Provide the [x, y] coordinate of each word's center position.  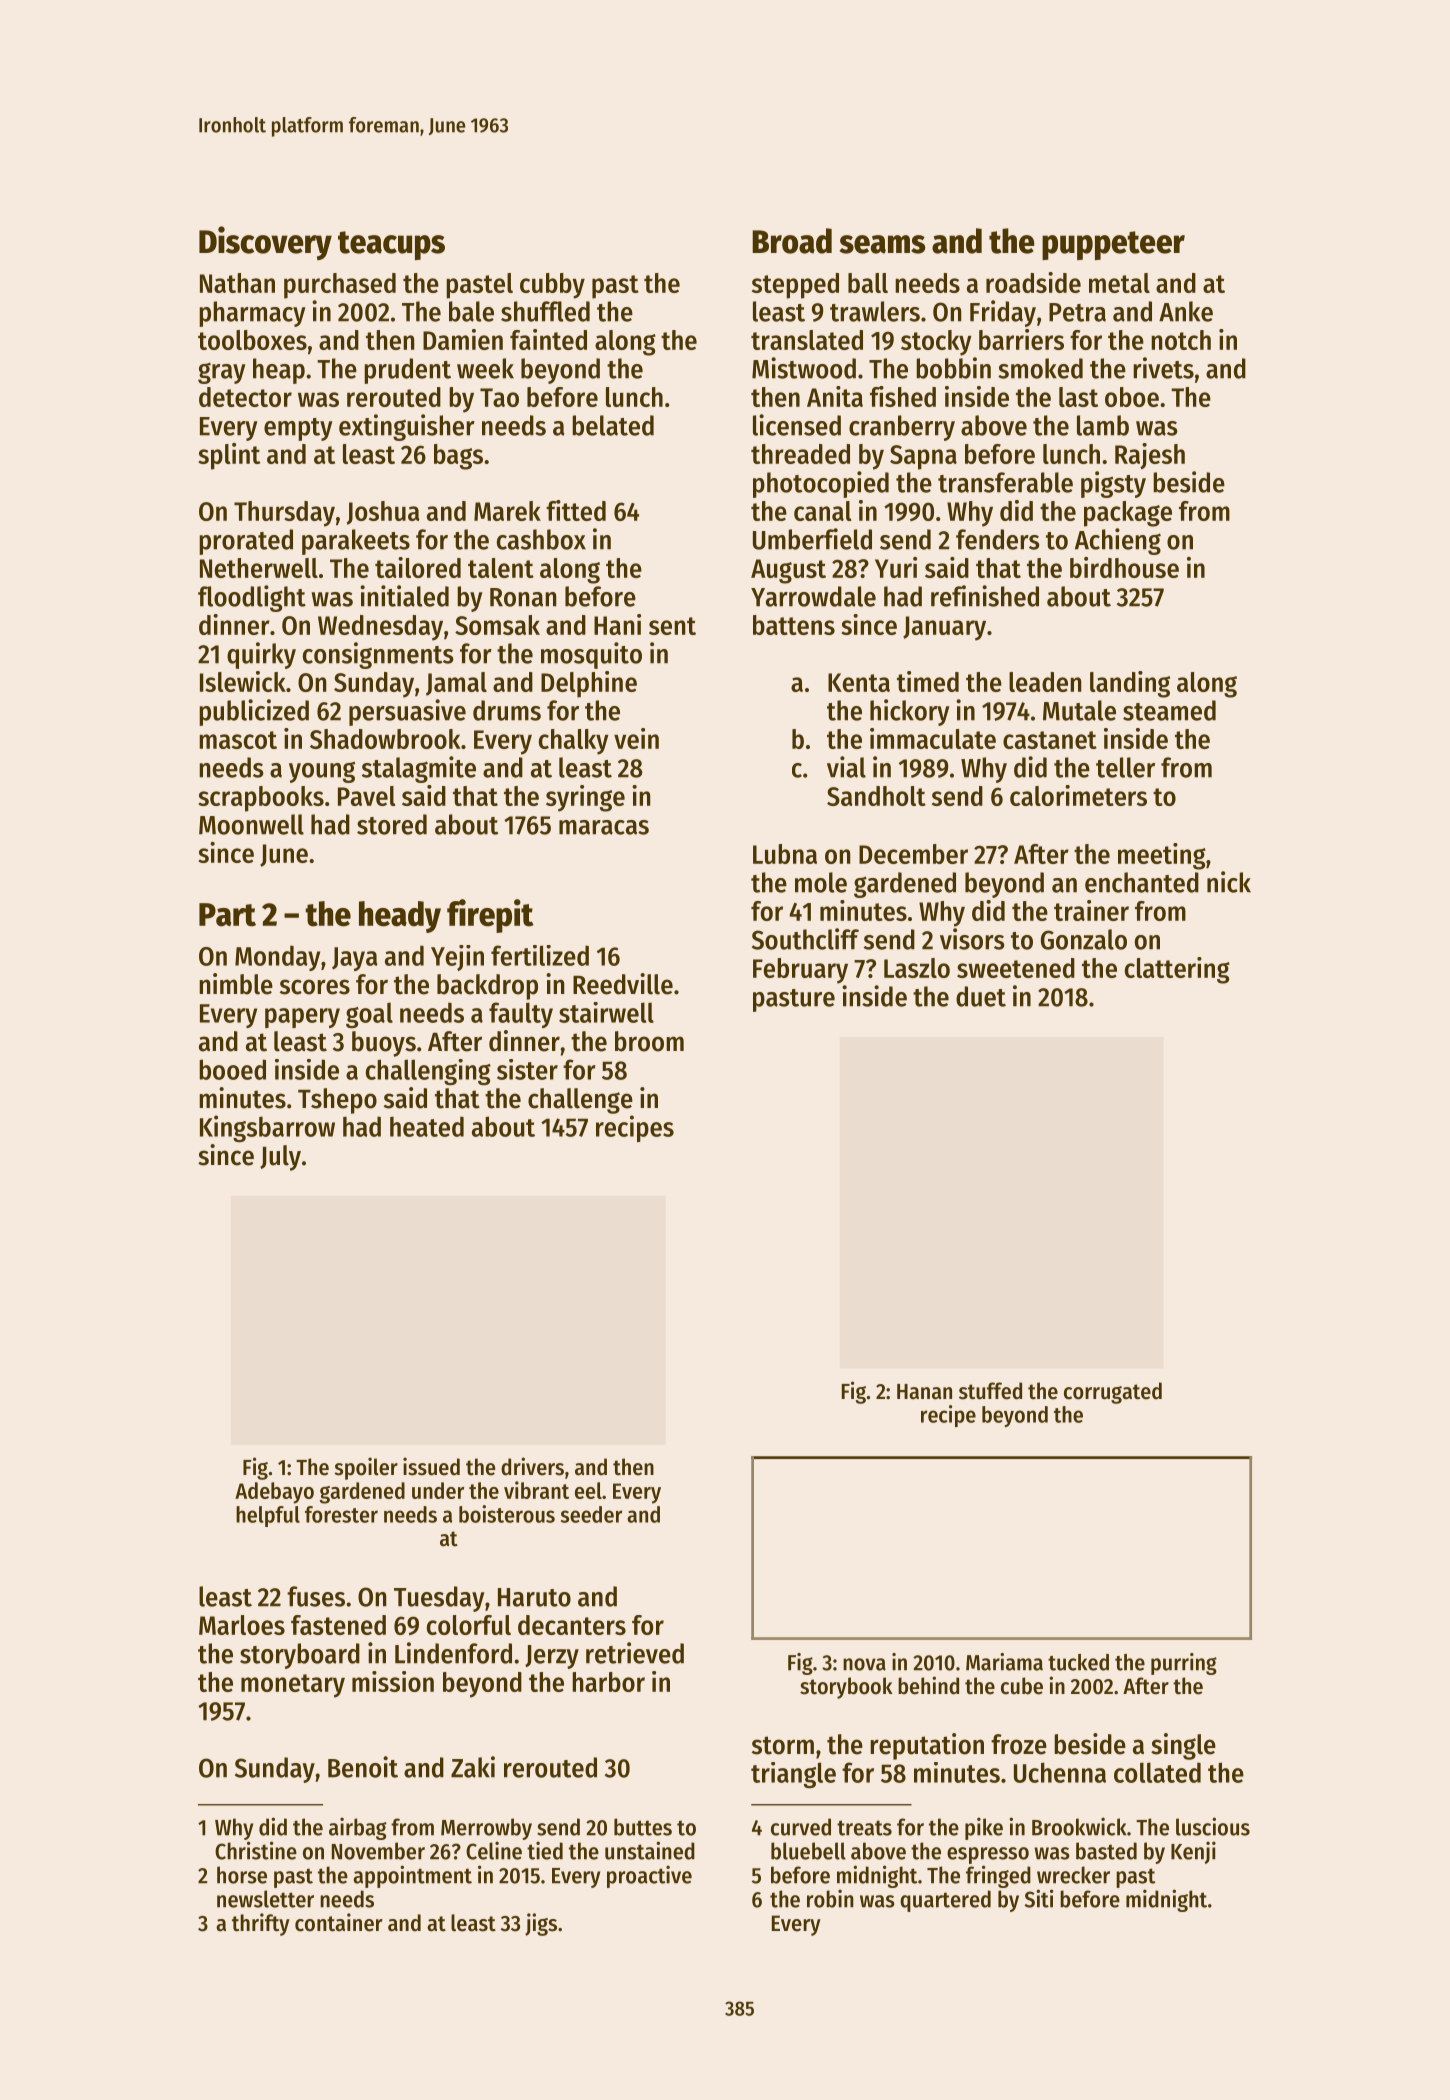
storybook [846, 1688]
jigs [541, 1924]
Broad [792, 241]
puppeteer [1113, 245]
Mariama [1004, 1662]
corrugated [1113, 1393]
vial [846, 767]
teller [1125, 767]
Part [227, 915]
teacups [391, 245]
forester [341, 1514]
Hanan [924, 1392]
